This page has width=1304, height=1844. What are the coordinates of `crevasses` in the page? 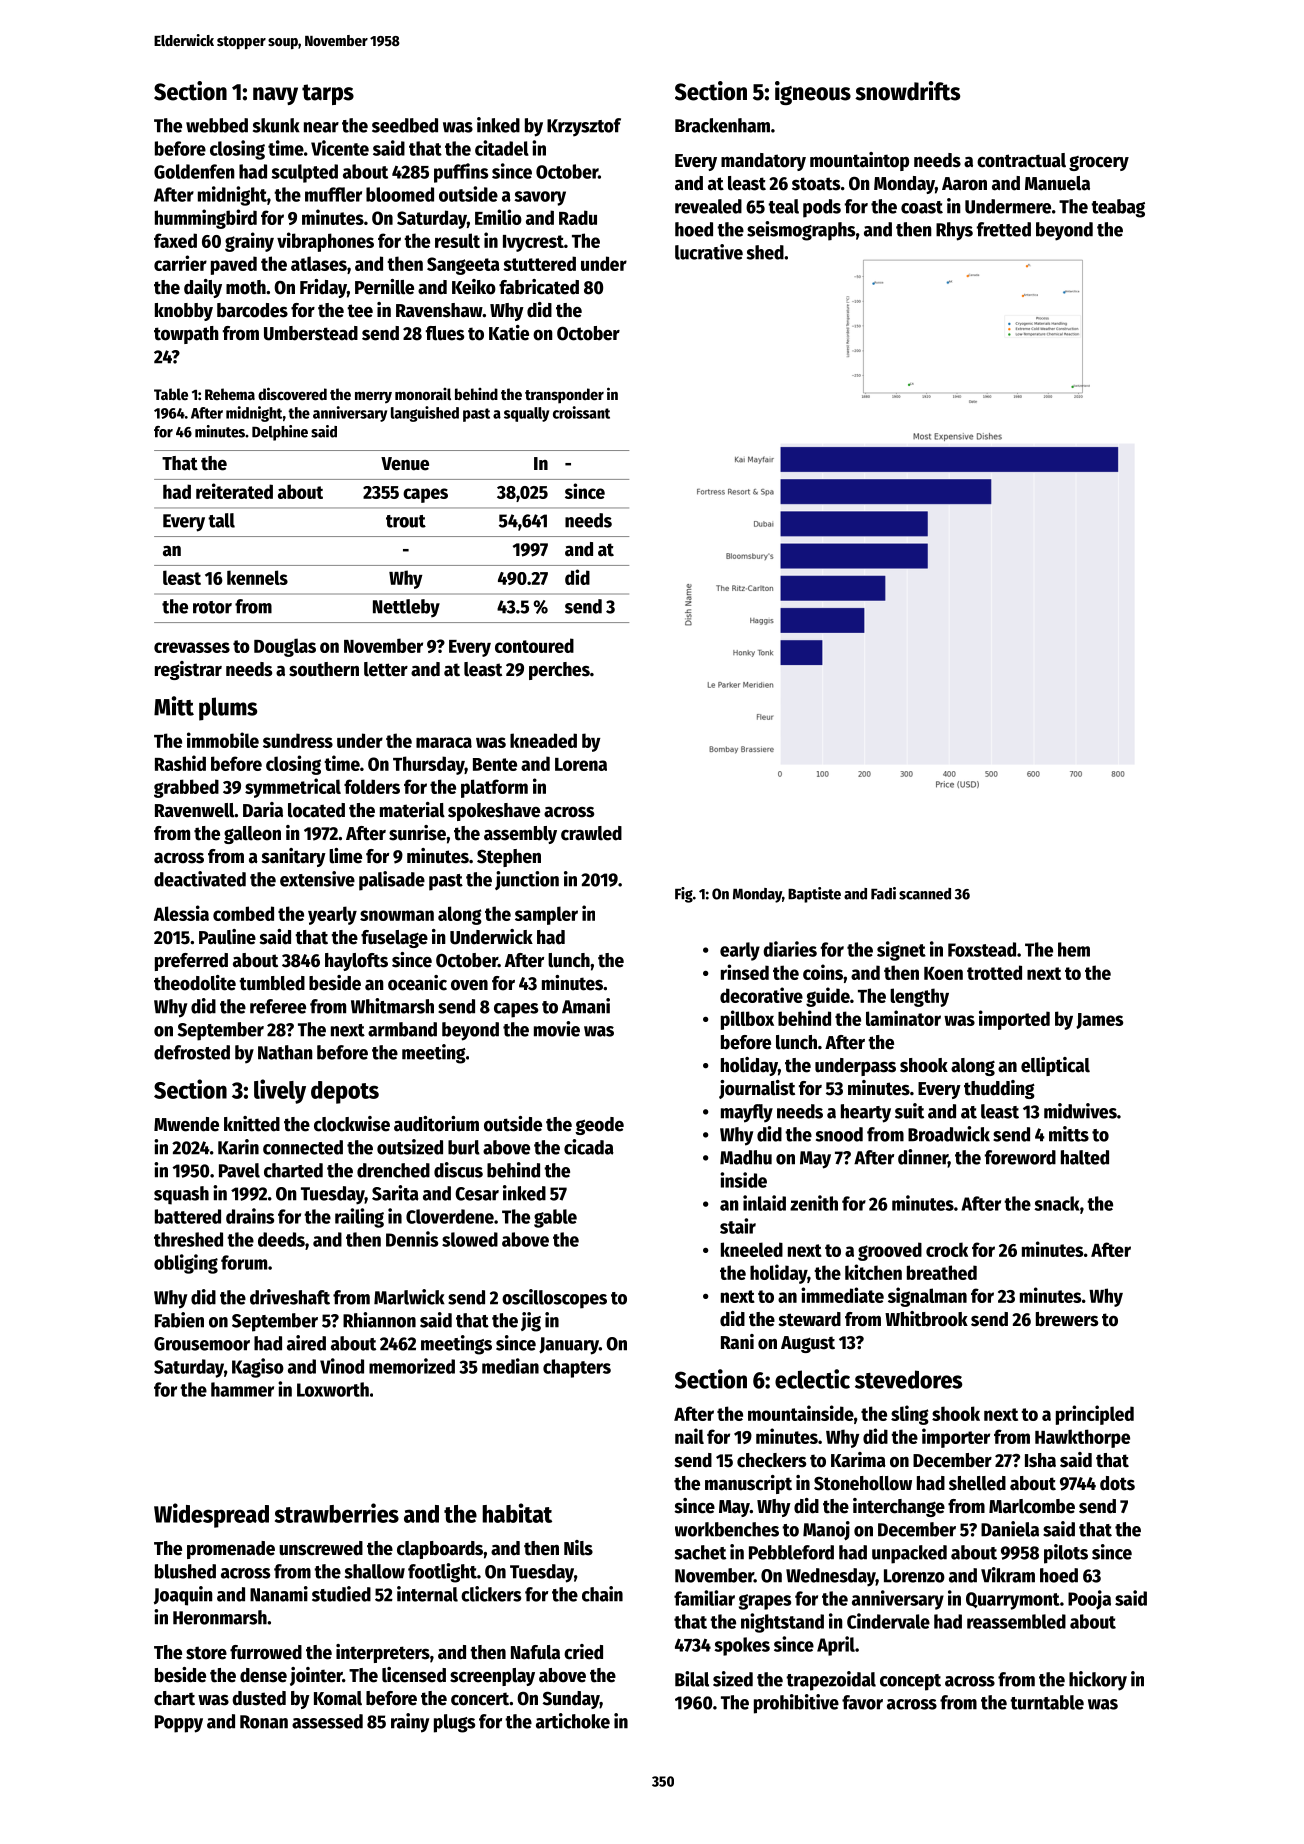 It's located at (192, 647).
